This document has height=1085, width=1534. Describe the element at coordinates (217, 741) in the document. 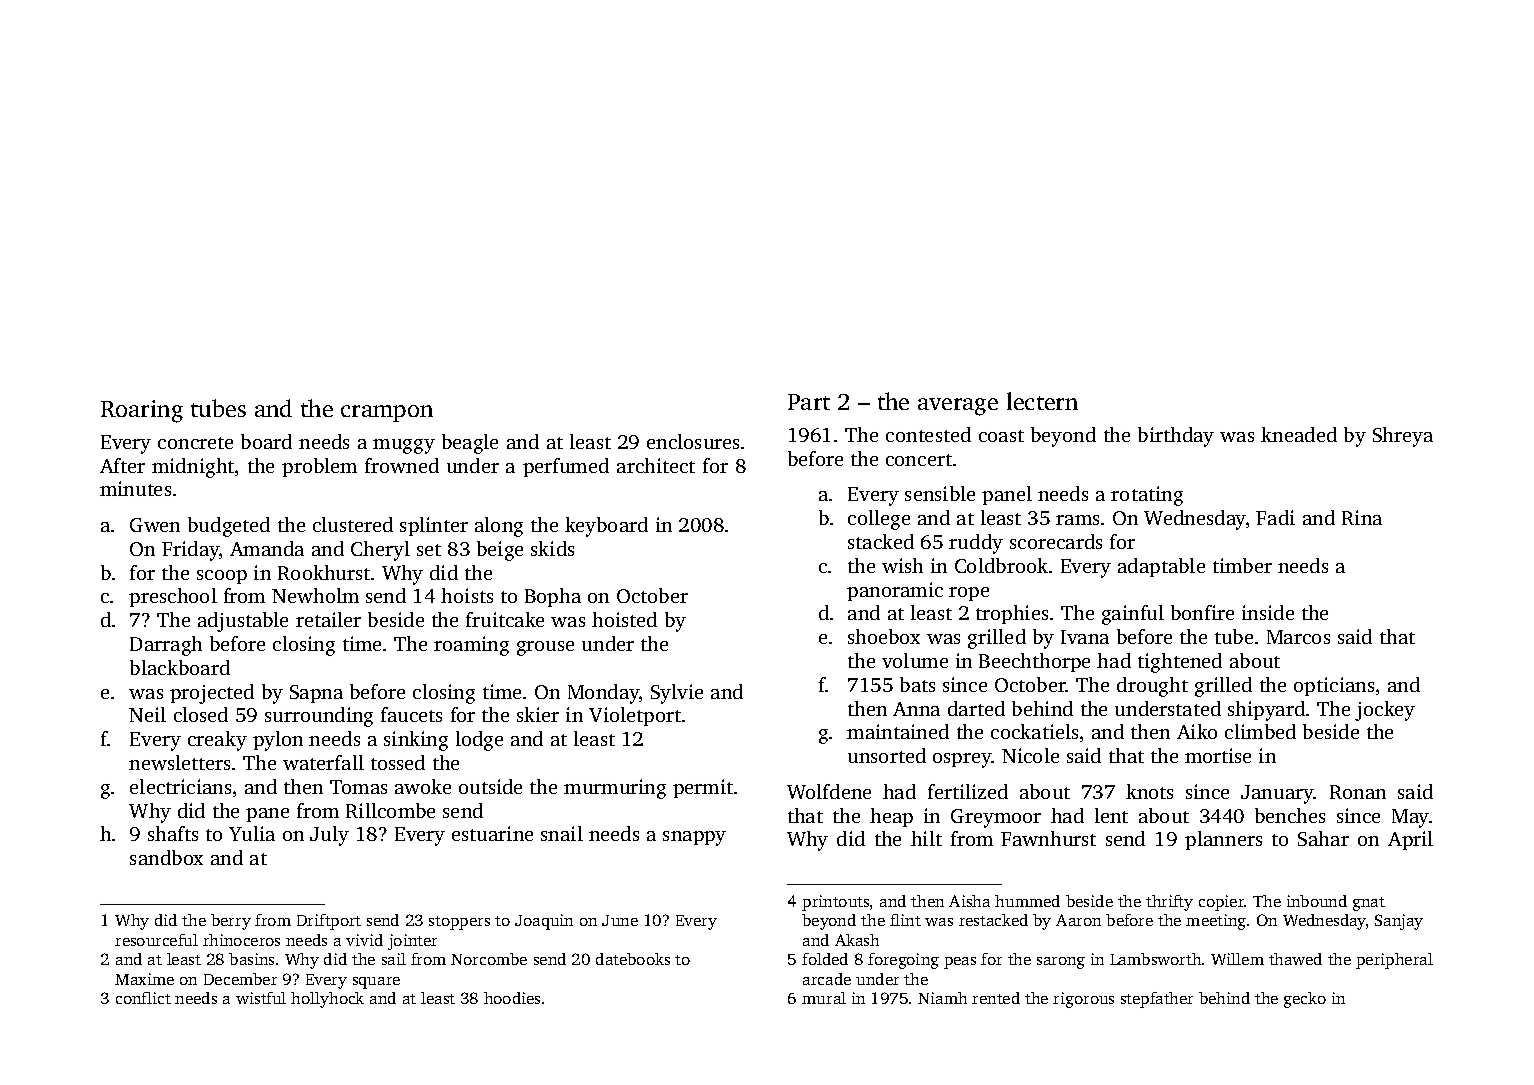

I see `creaky` at that location.
